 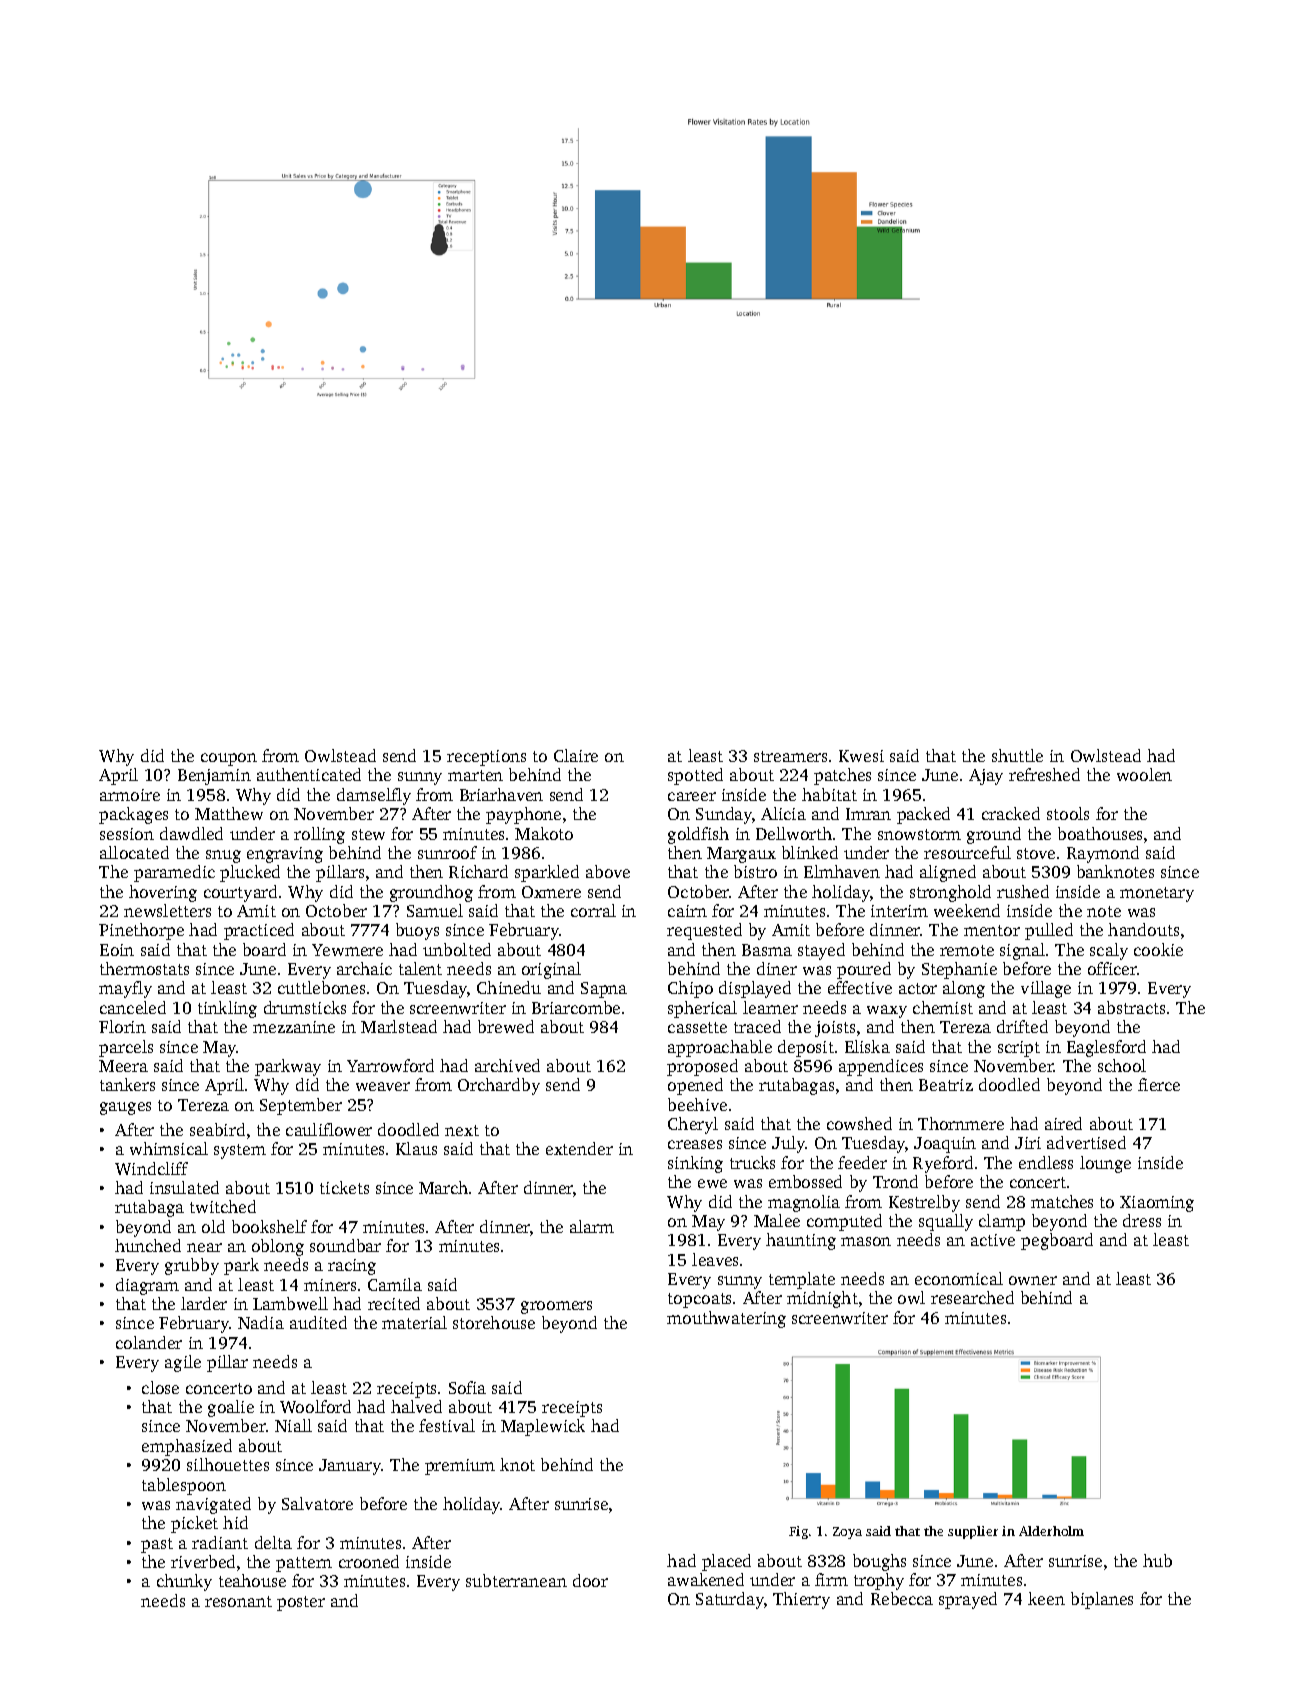 I want to click on shuttle, so click(x=1017, y=755).
